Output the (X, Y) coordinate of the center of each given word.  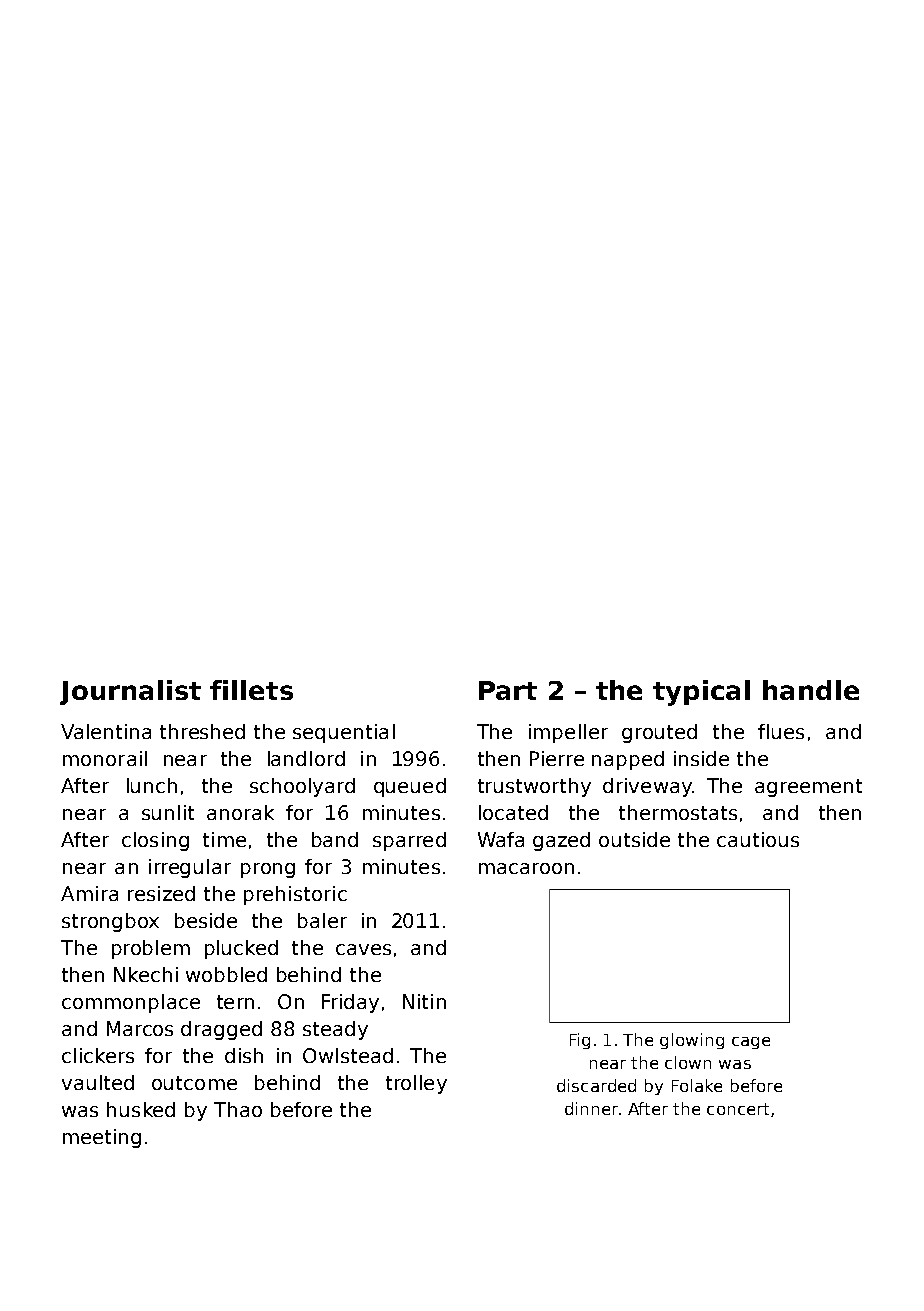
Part (508, 690)
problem (151, 949)
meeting (102, 1138)
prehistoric (295, 895)
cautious (758, 839)
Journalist (130, 692)
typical (701, 693)
